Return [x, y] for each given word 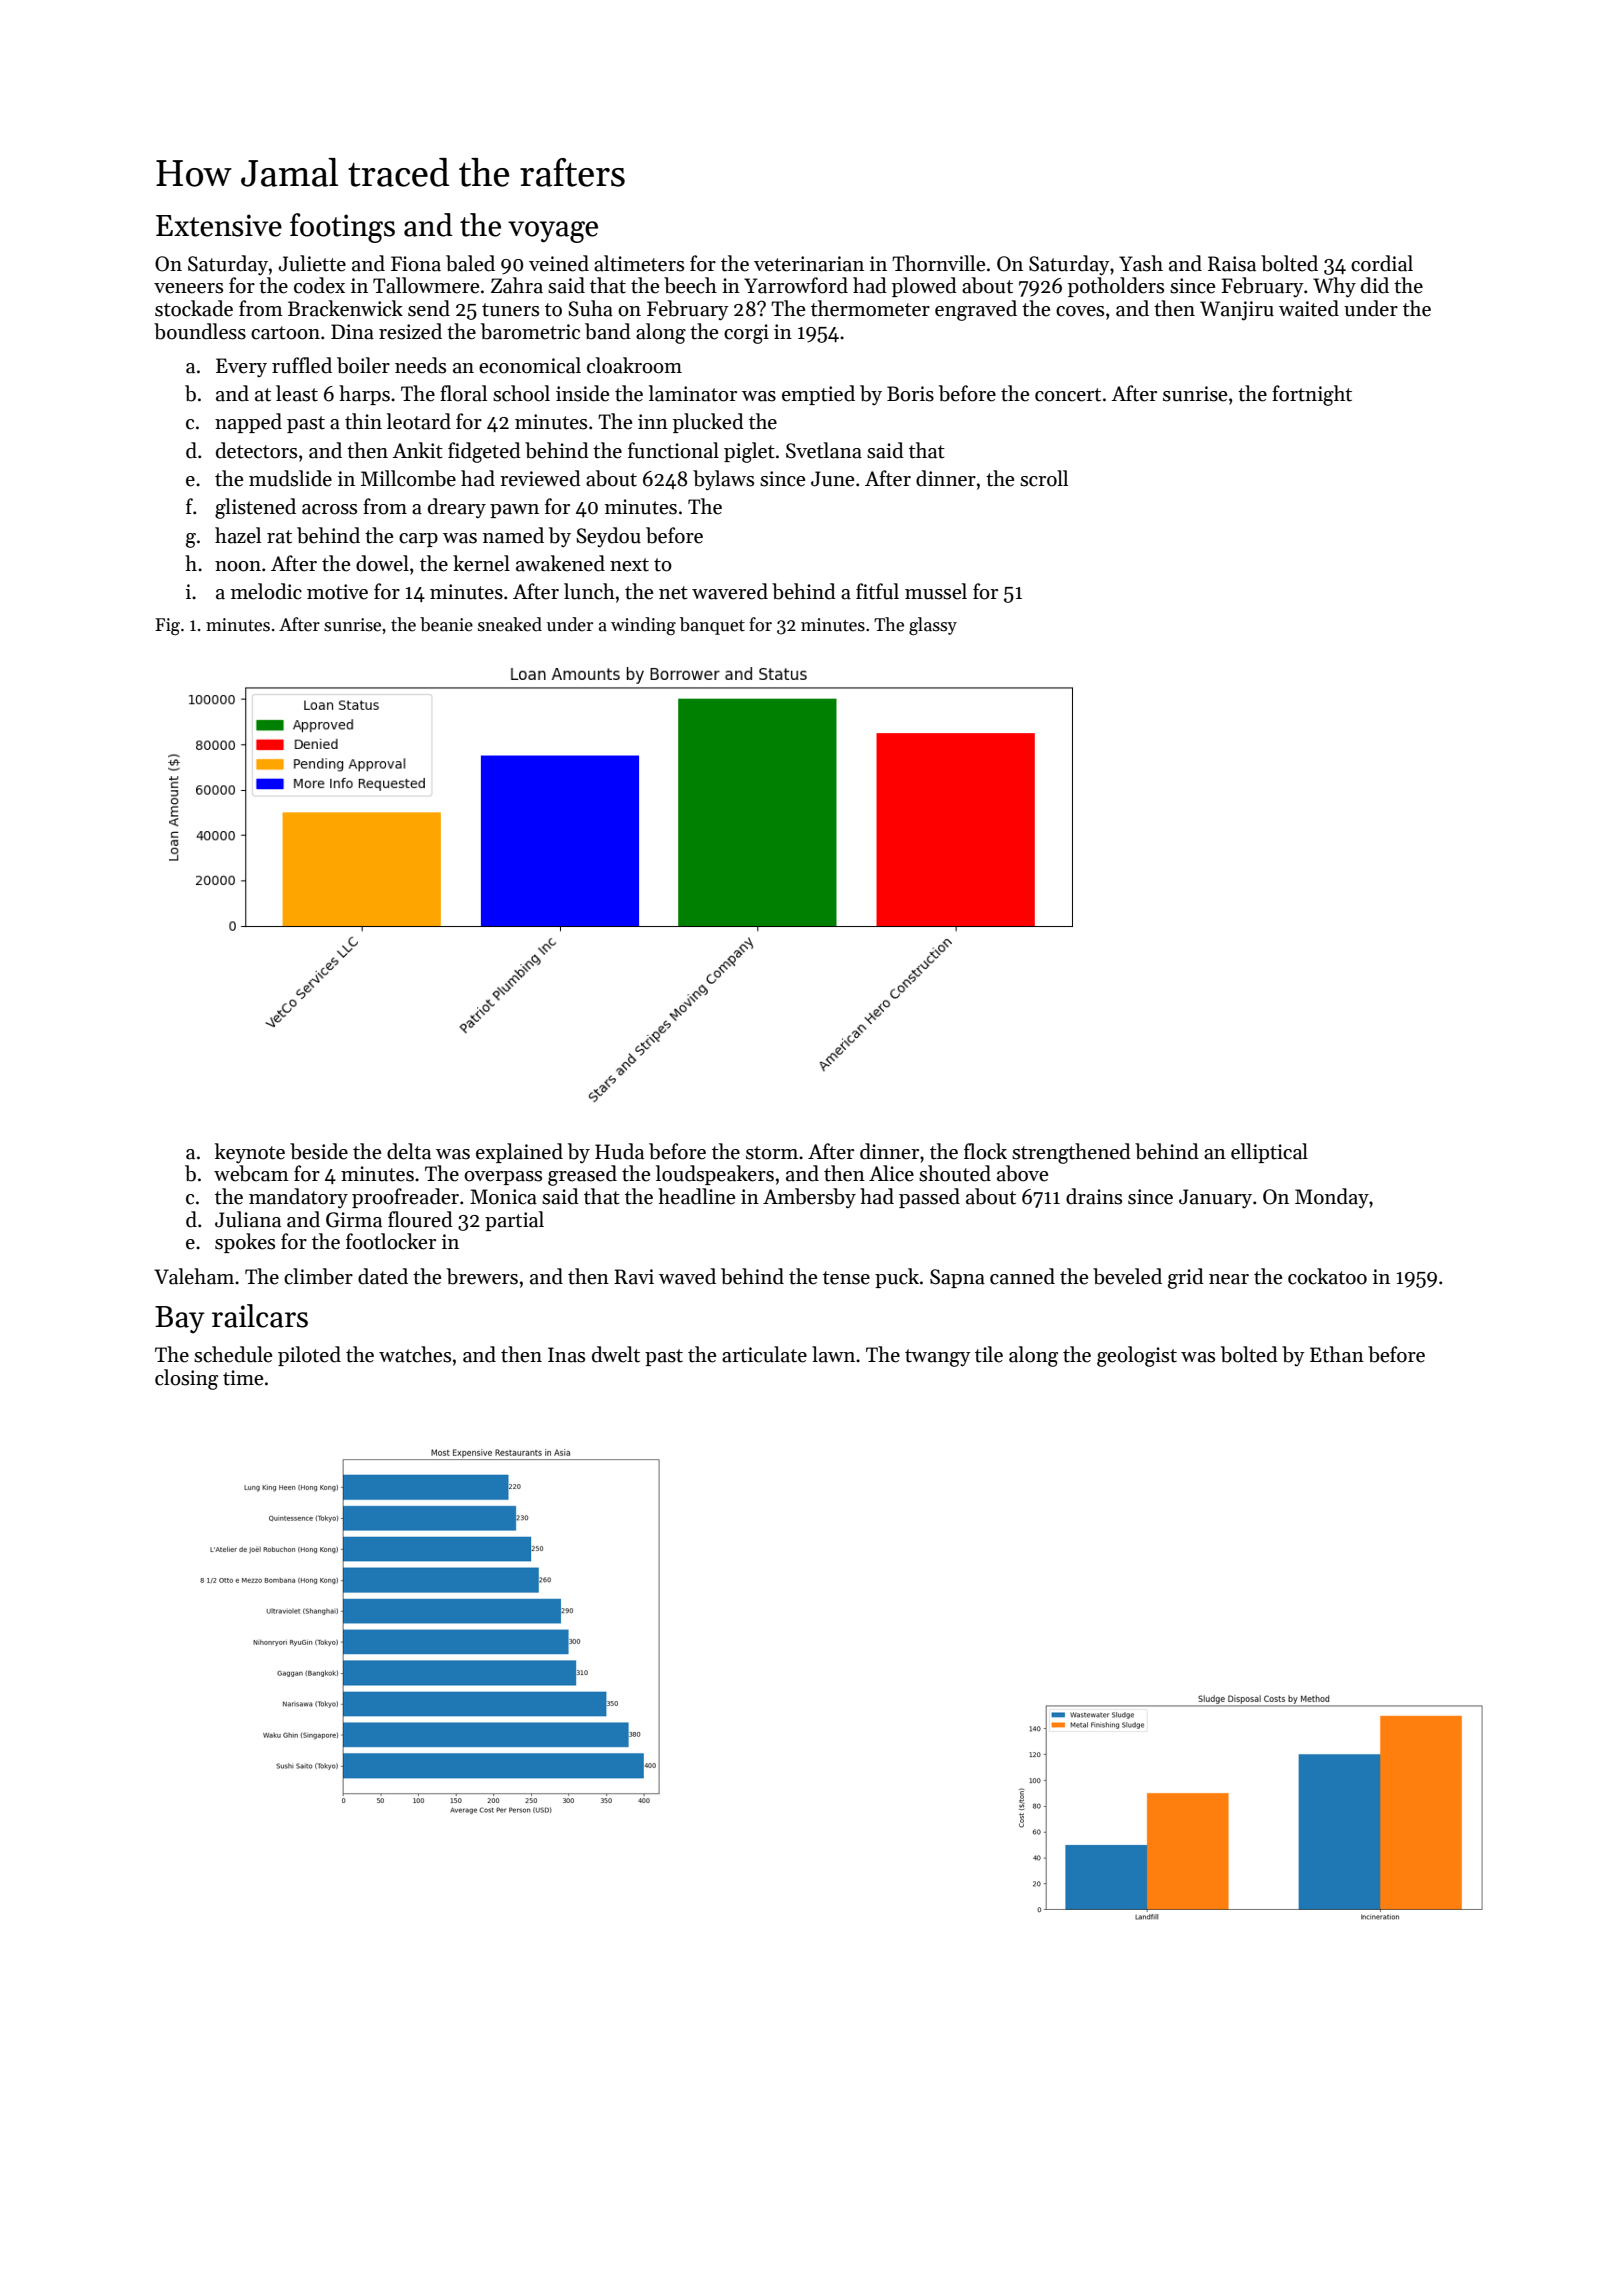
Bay [180, 1320]
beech [690, 285]
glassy [933, 626]
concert [1068, 395]
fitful [877, 591]
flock [985, 1151]
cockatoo [1327, 1276]
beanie [446, 624]
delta [409, 1151]
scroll [1044, 478]
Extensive [219, 225]
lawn [833, 1354]
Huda [619, 1151]
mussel [936, 591]
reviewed [540, 478]
